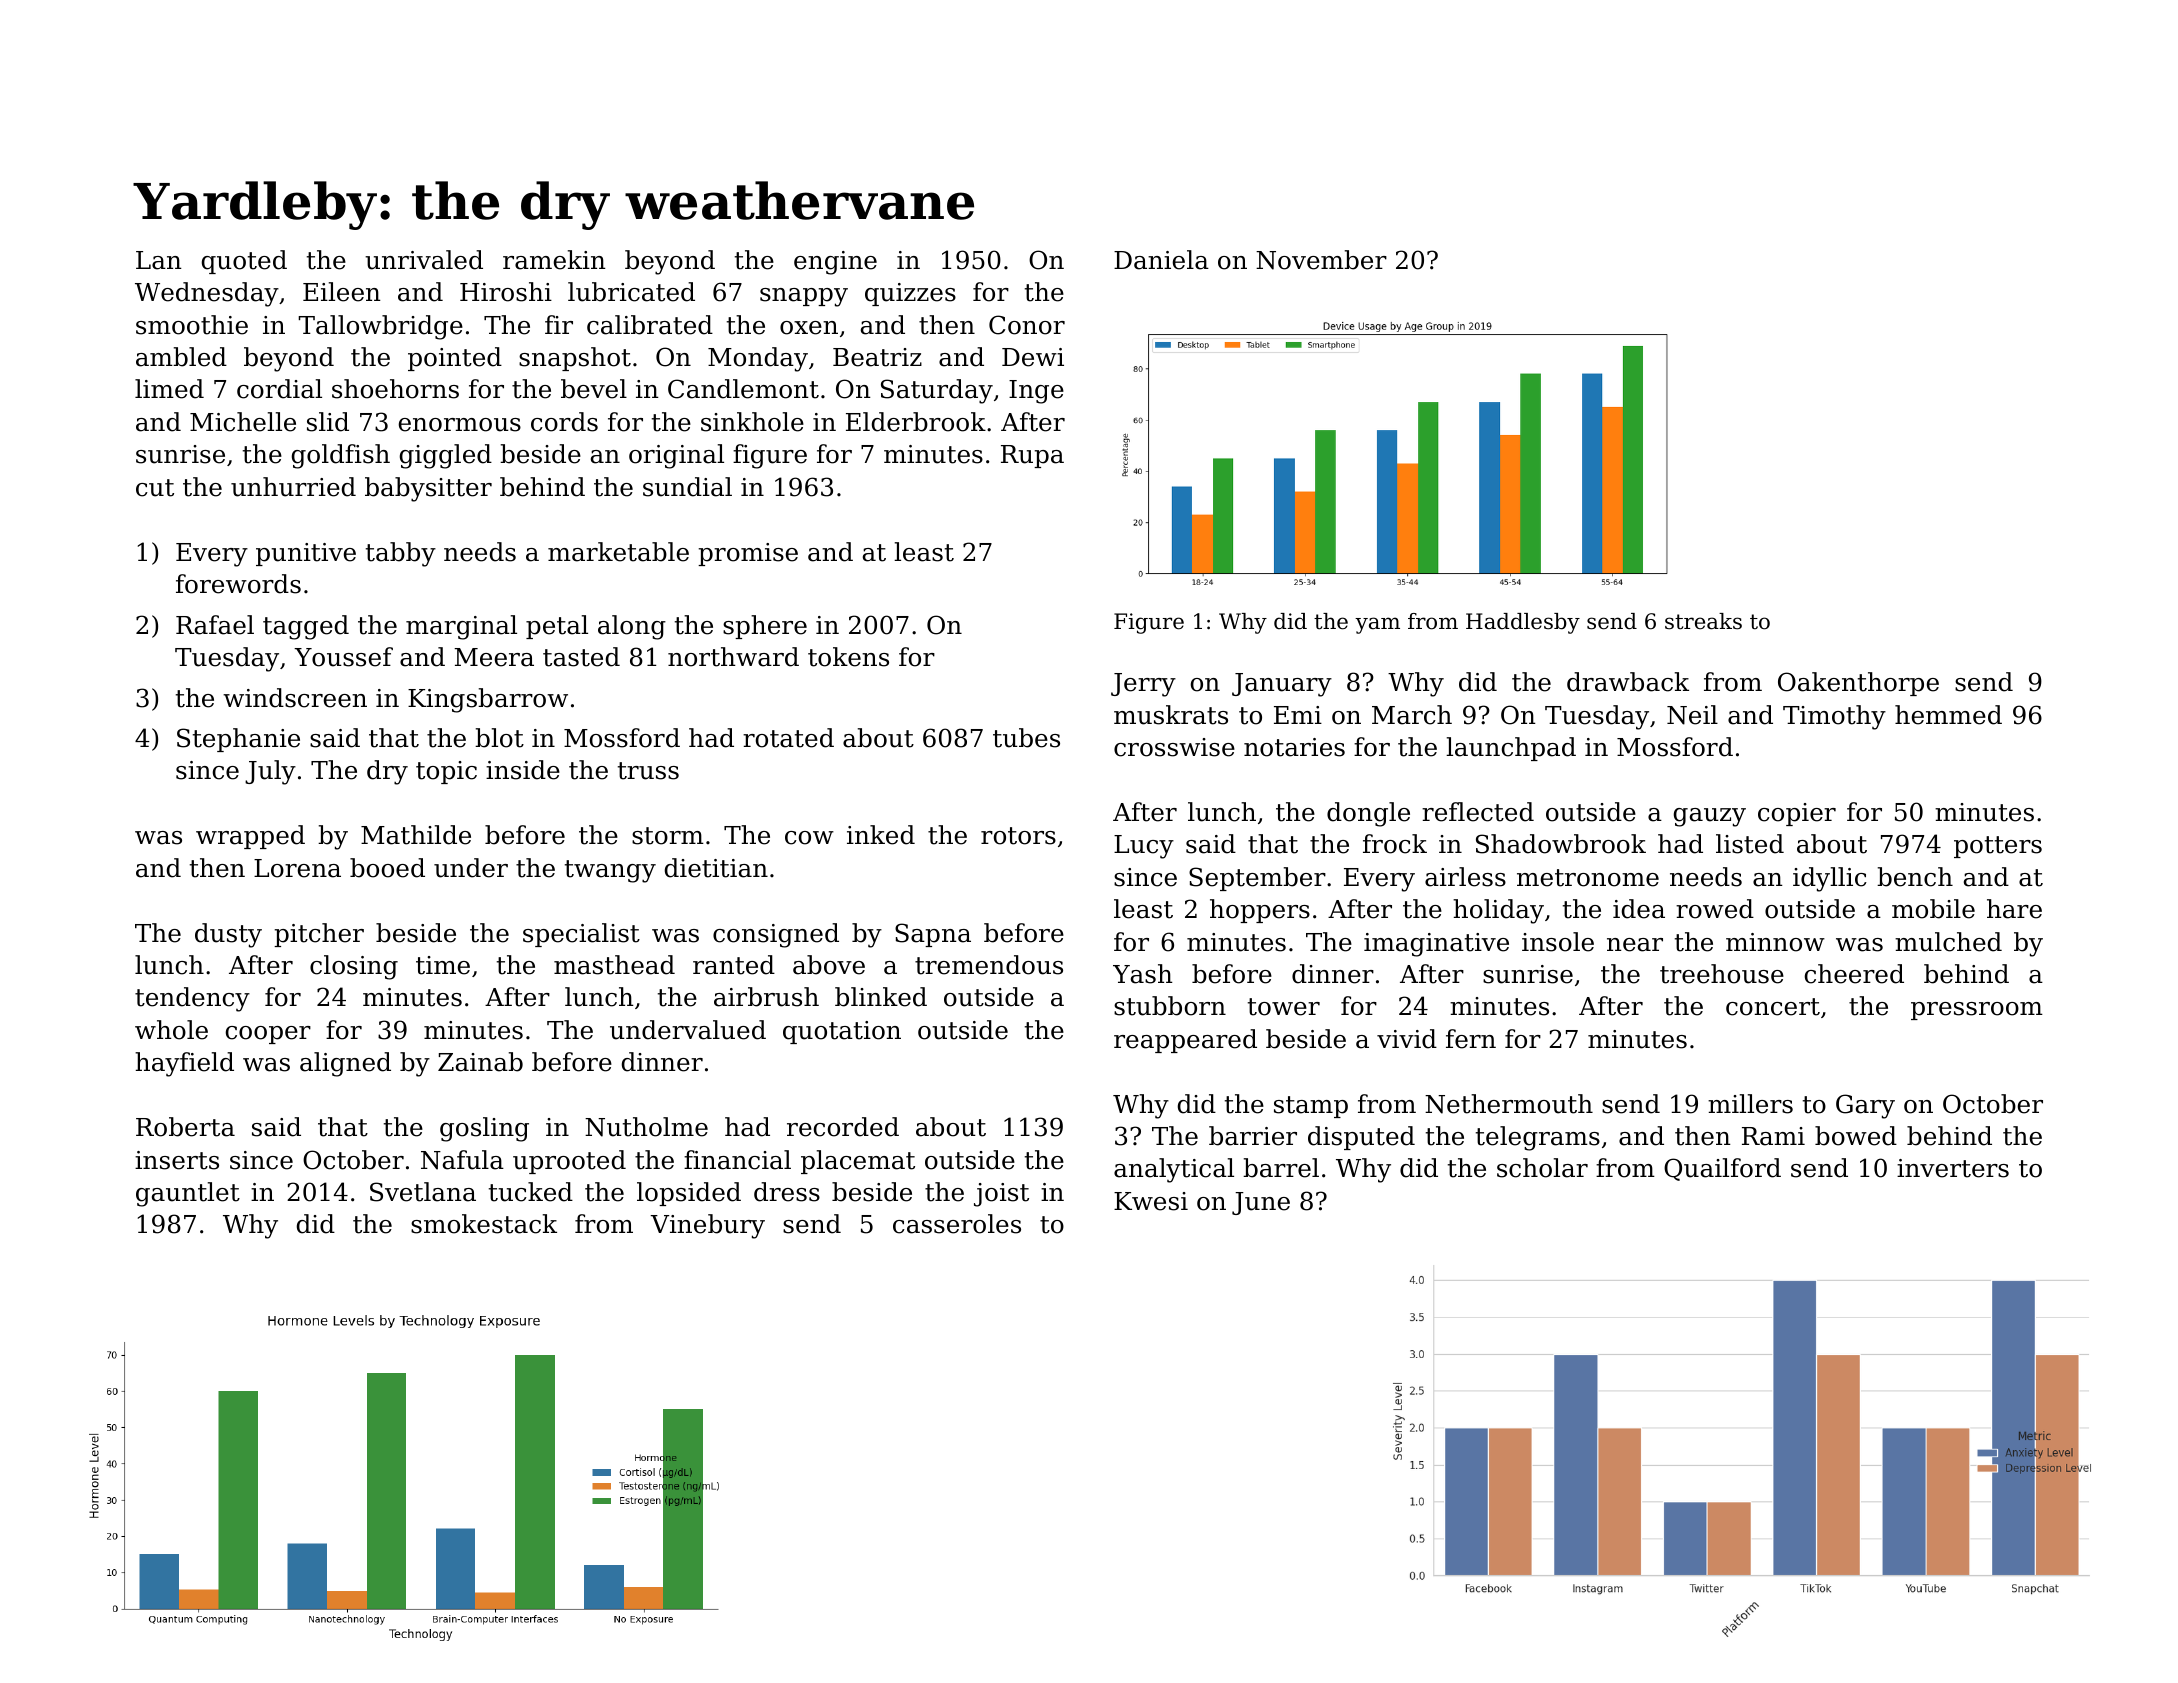 The image size is (2178, 1683). I want to click on drawback, so click(1628, 682).
